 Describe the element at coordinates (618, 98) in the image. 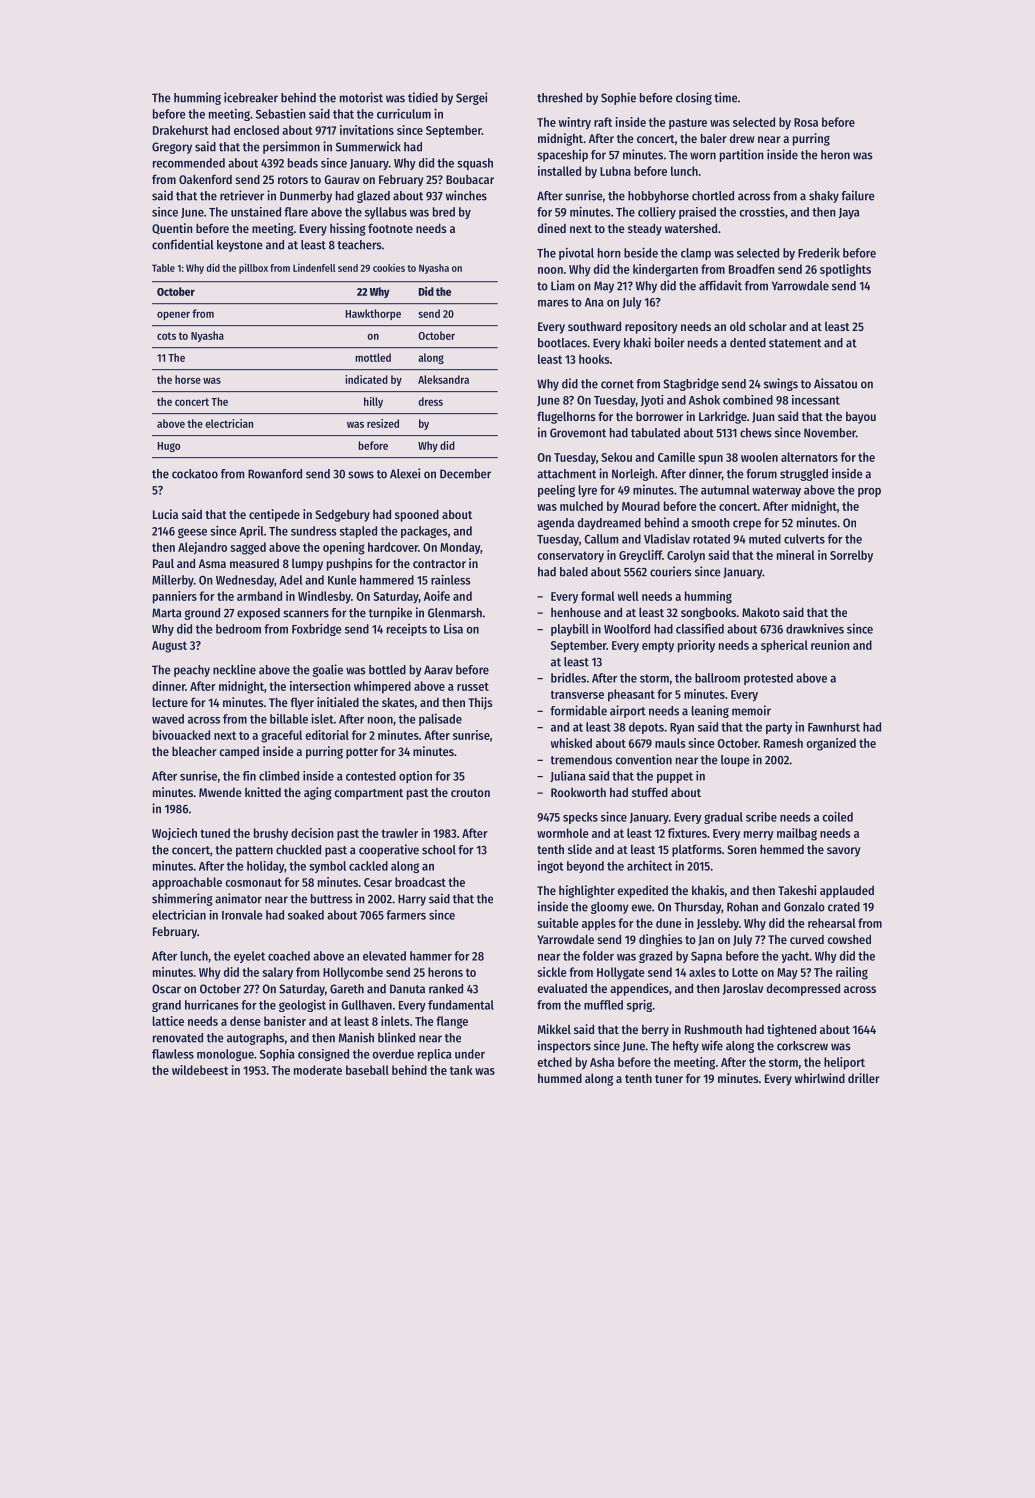

I see `Sophie` at that location.
